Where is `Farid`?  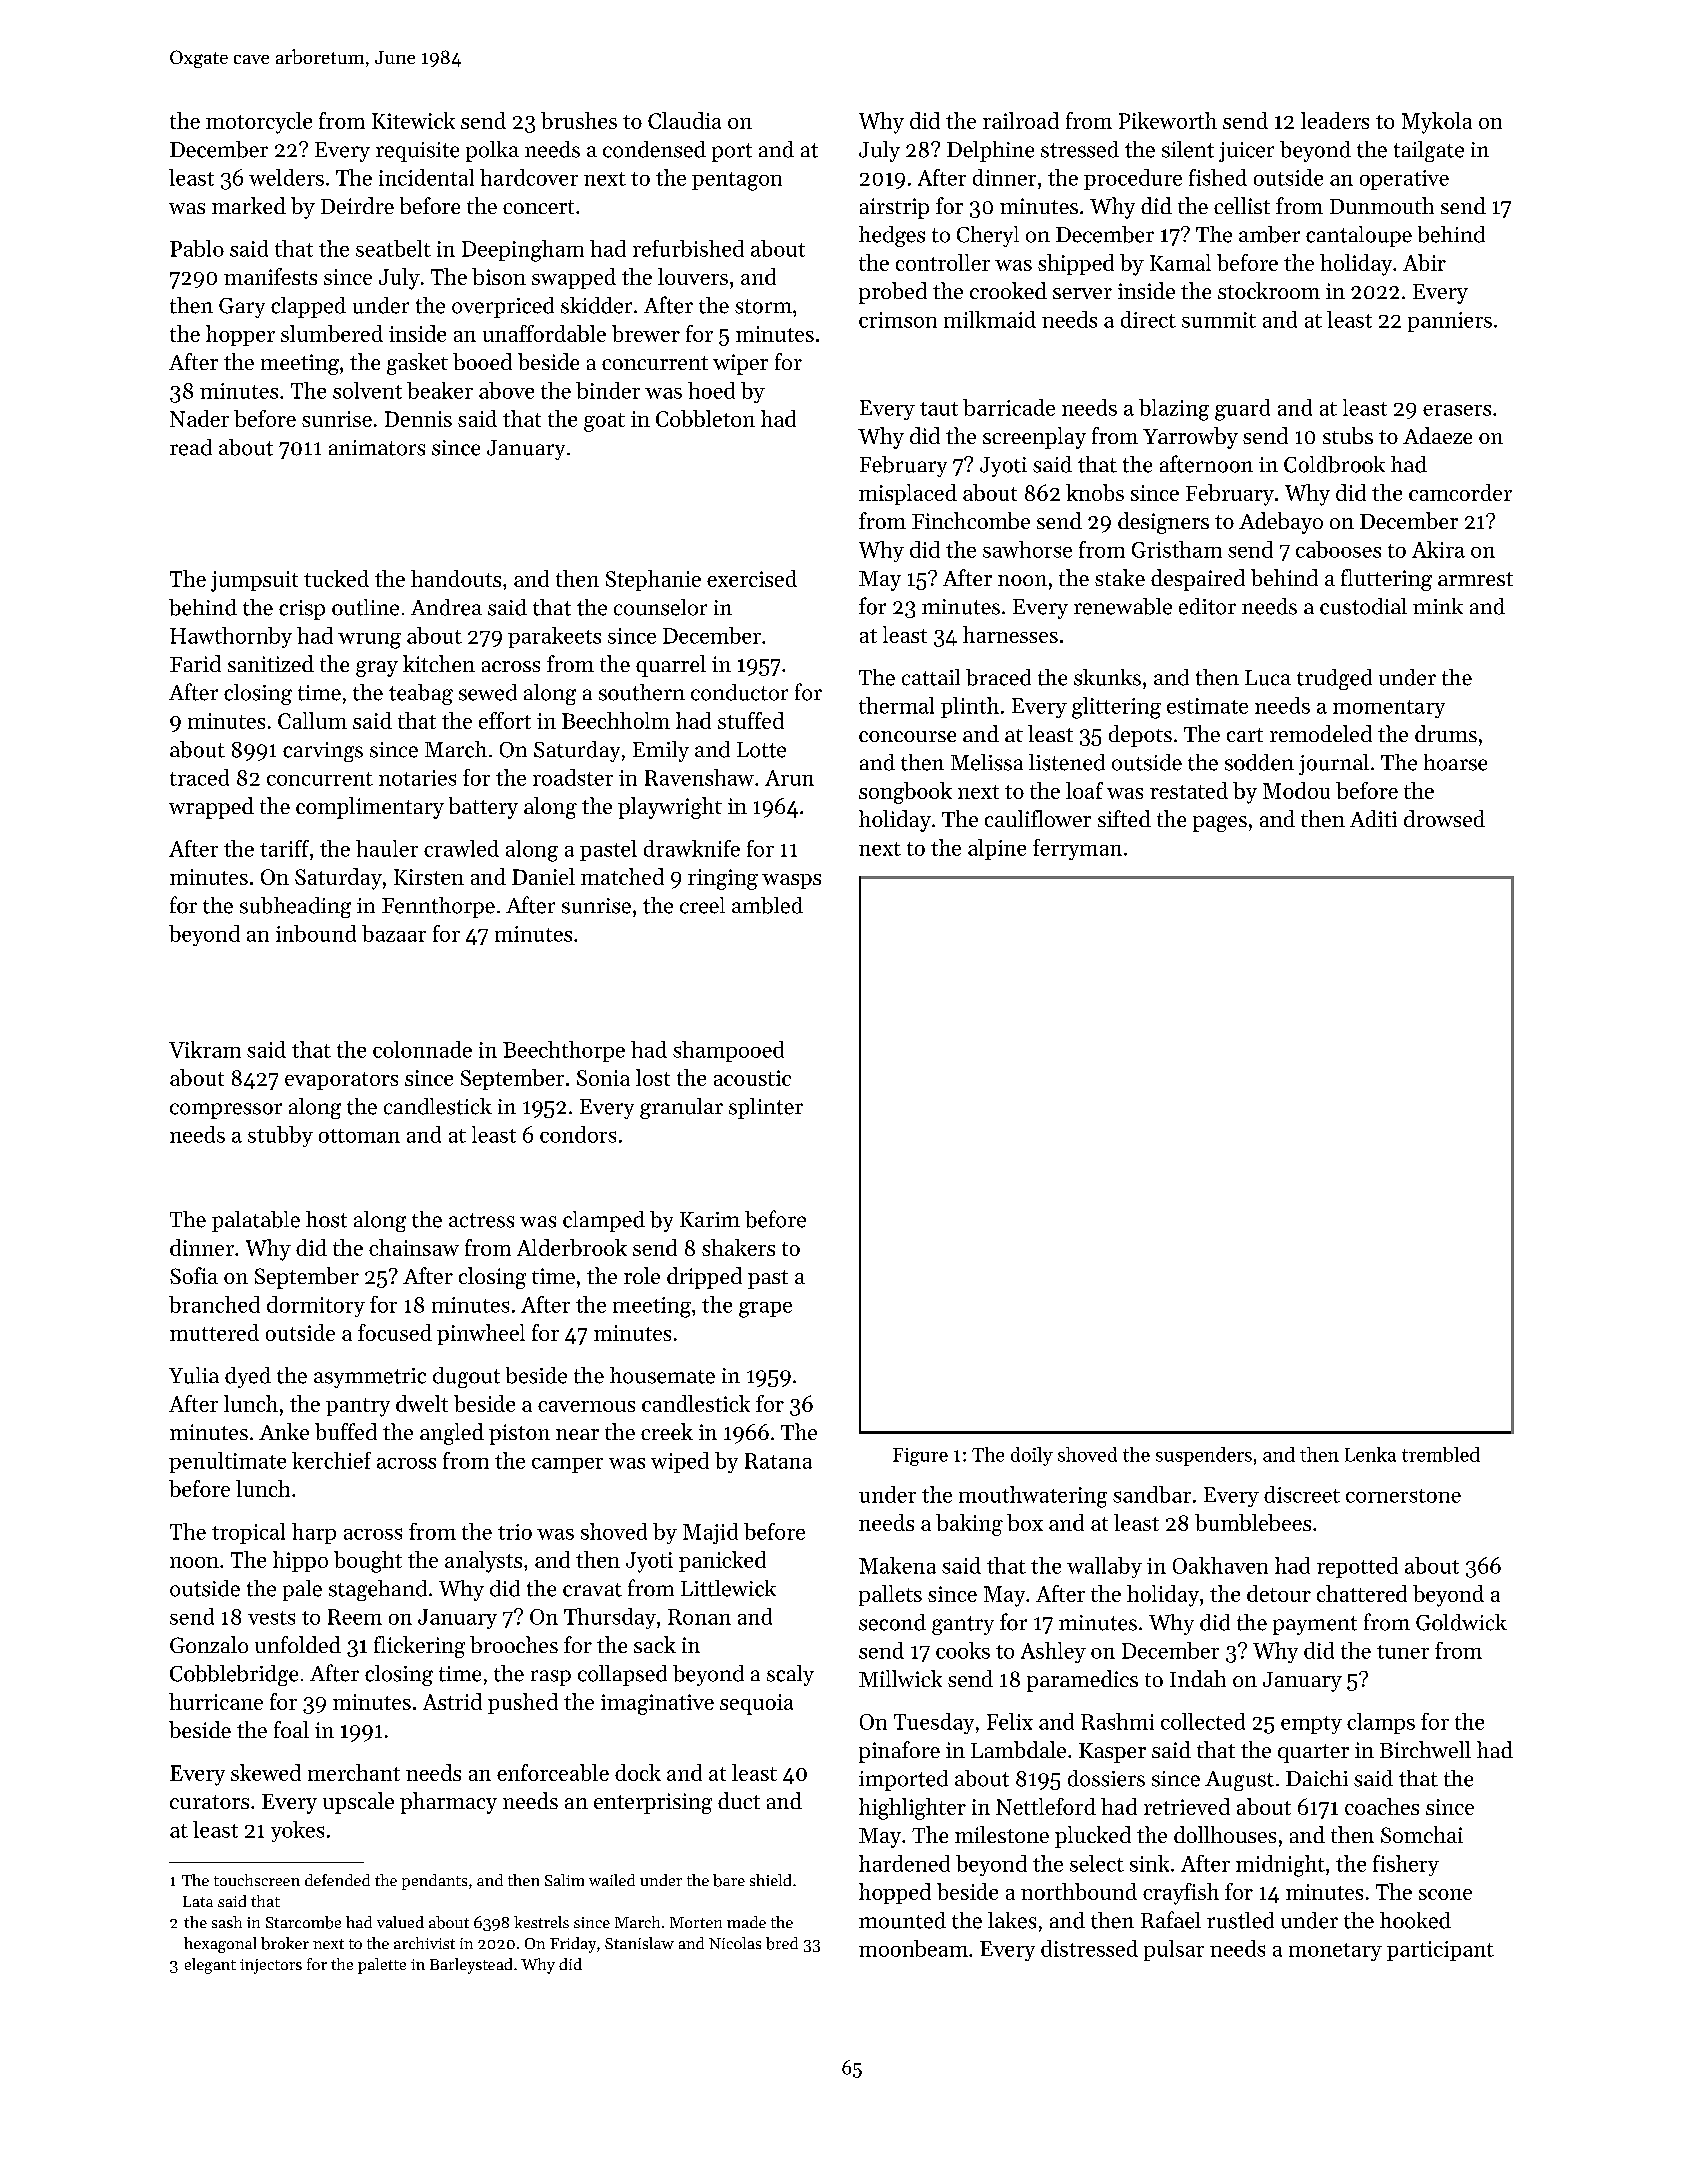 Farid is located at coordinates (195, 663).
